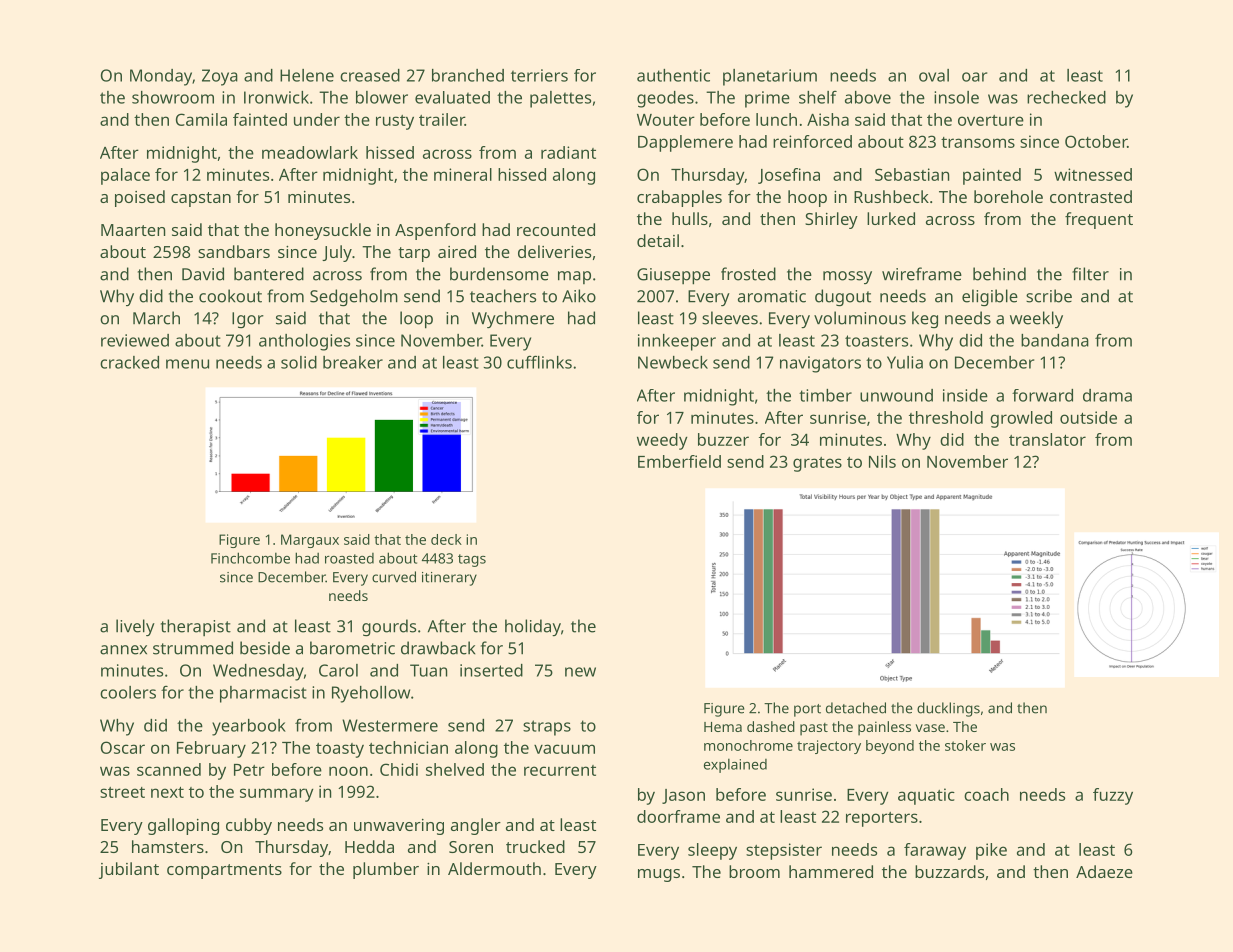  What do you see at coordinates (539, 75) in the page?
I see `terriers` at bounding box center [539, 75].
